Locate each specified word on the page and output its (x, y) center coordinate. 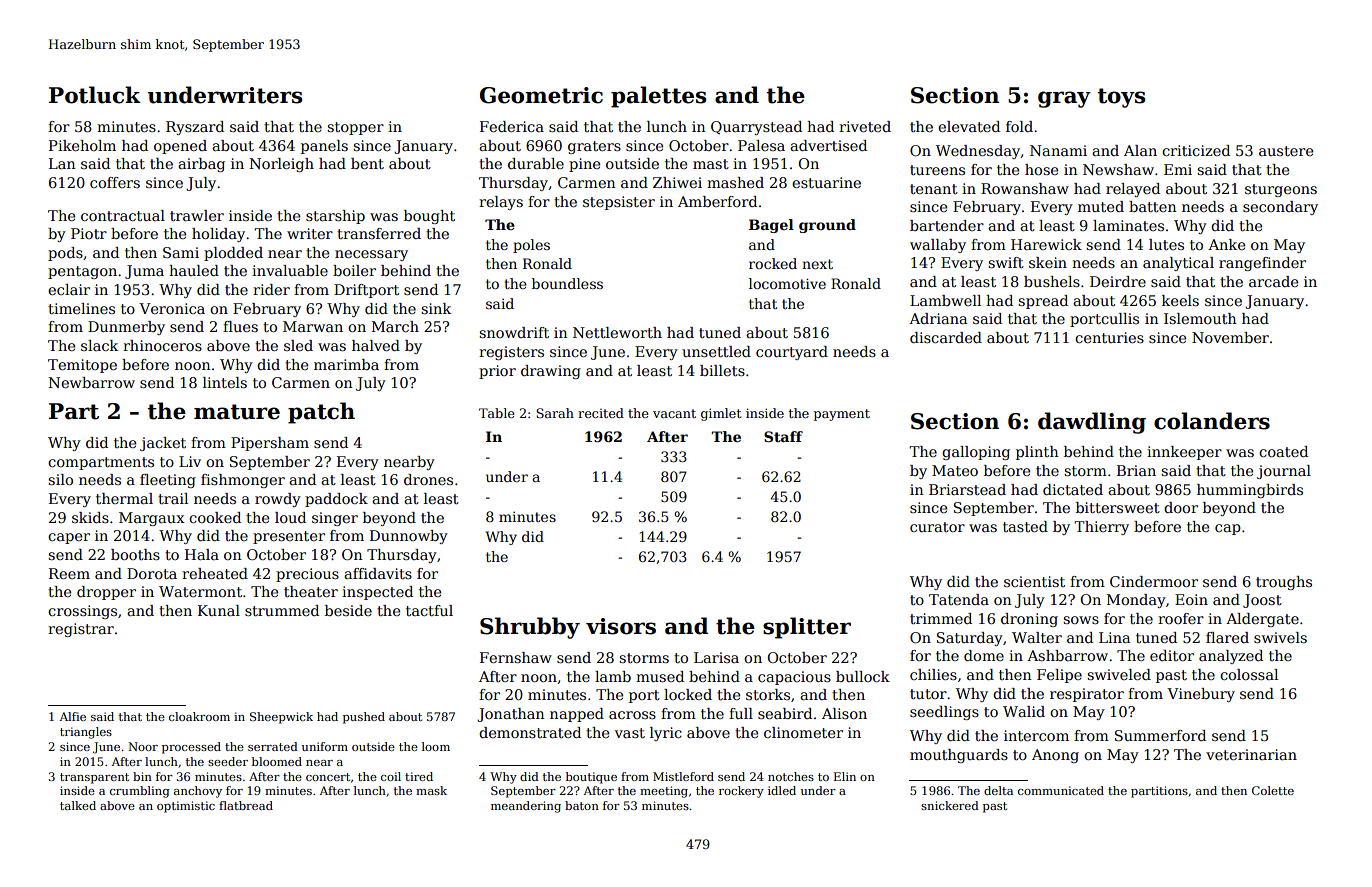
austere (1286, 151)
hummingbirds (1250, 491)
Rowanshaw (1025, 188)
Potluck (95, 95)
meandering (526, 807)
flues (240, 326)
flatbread (246, 805)
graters (594, 147)
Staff (783, 436)
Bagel (771, 226)
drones (428, 479)
